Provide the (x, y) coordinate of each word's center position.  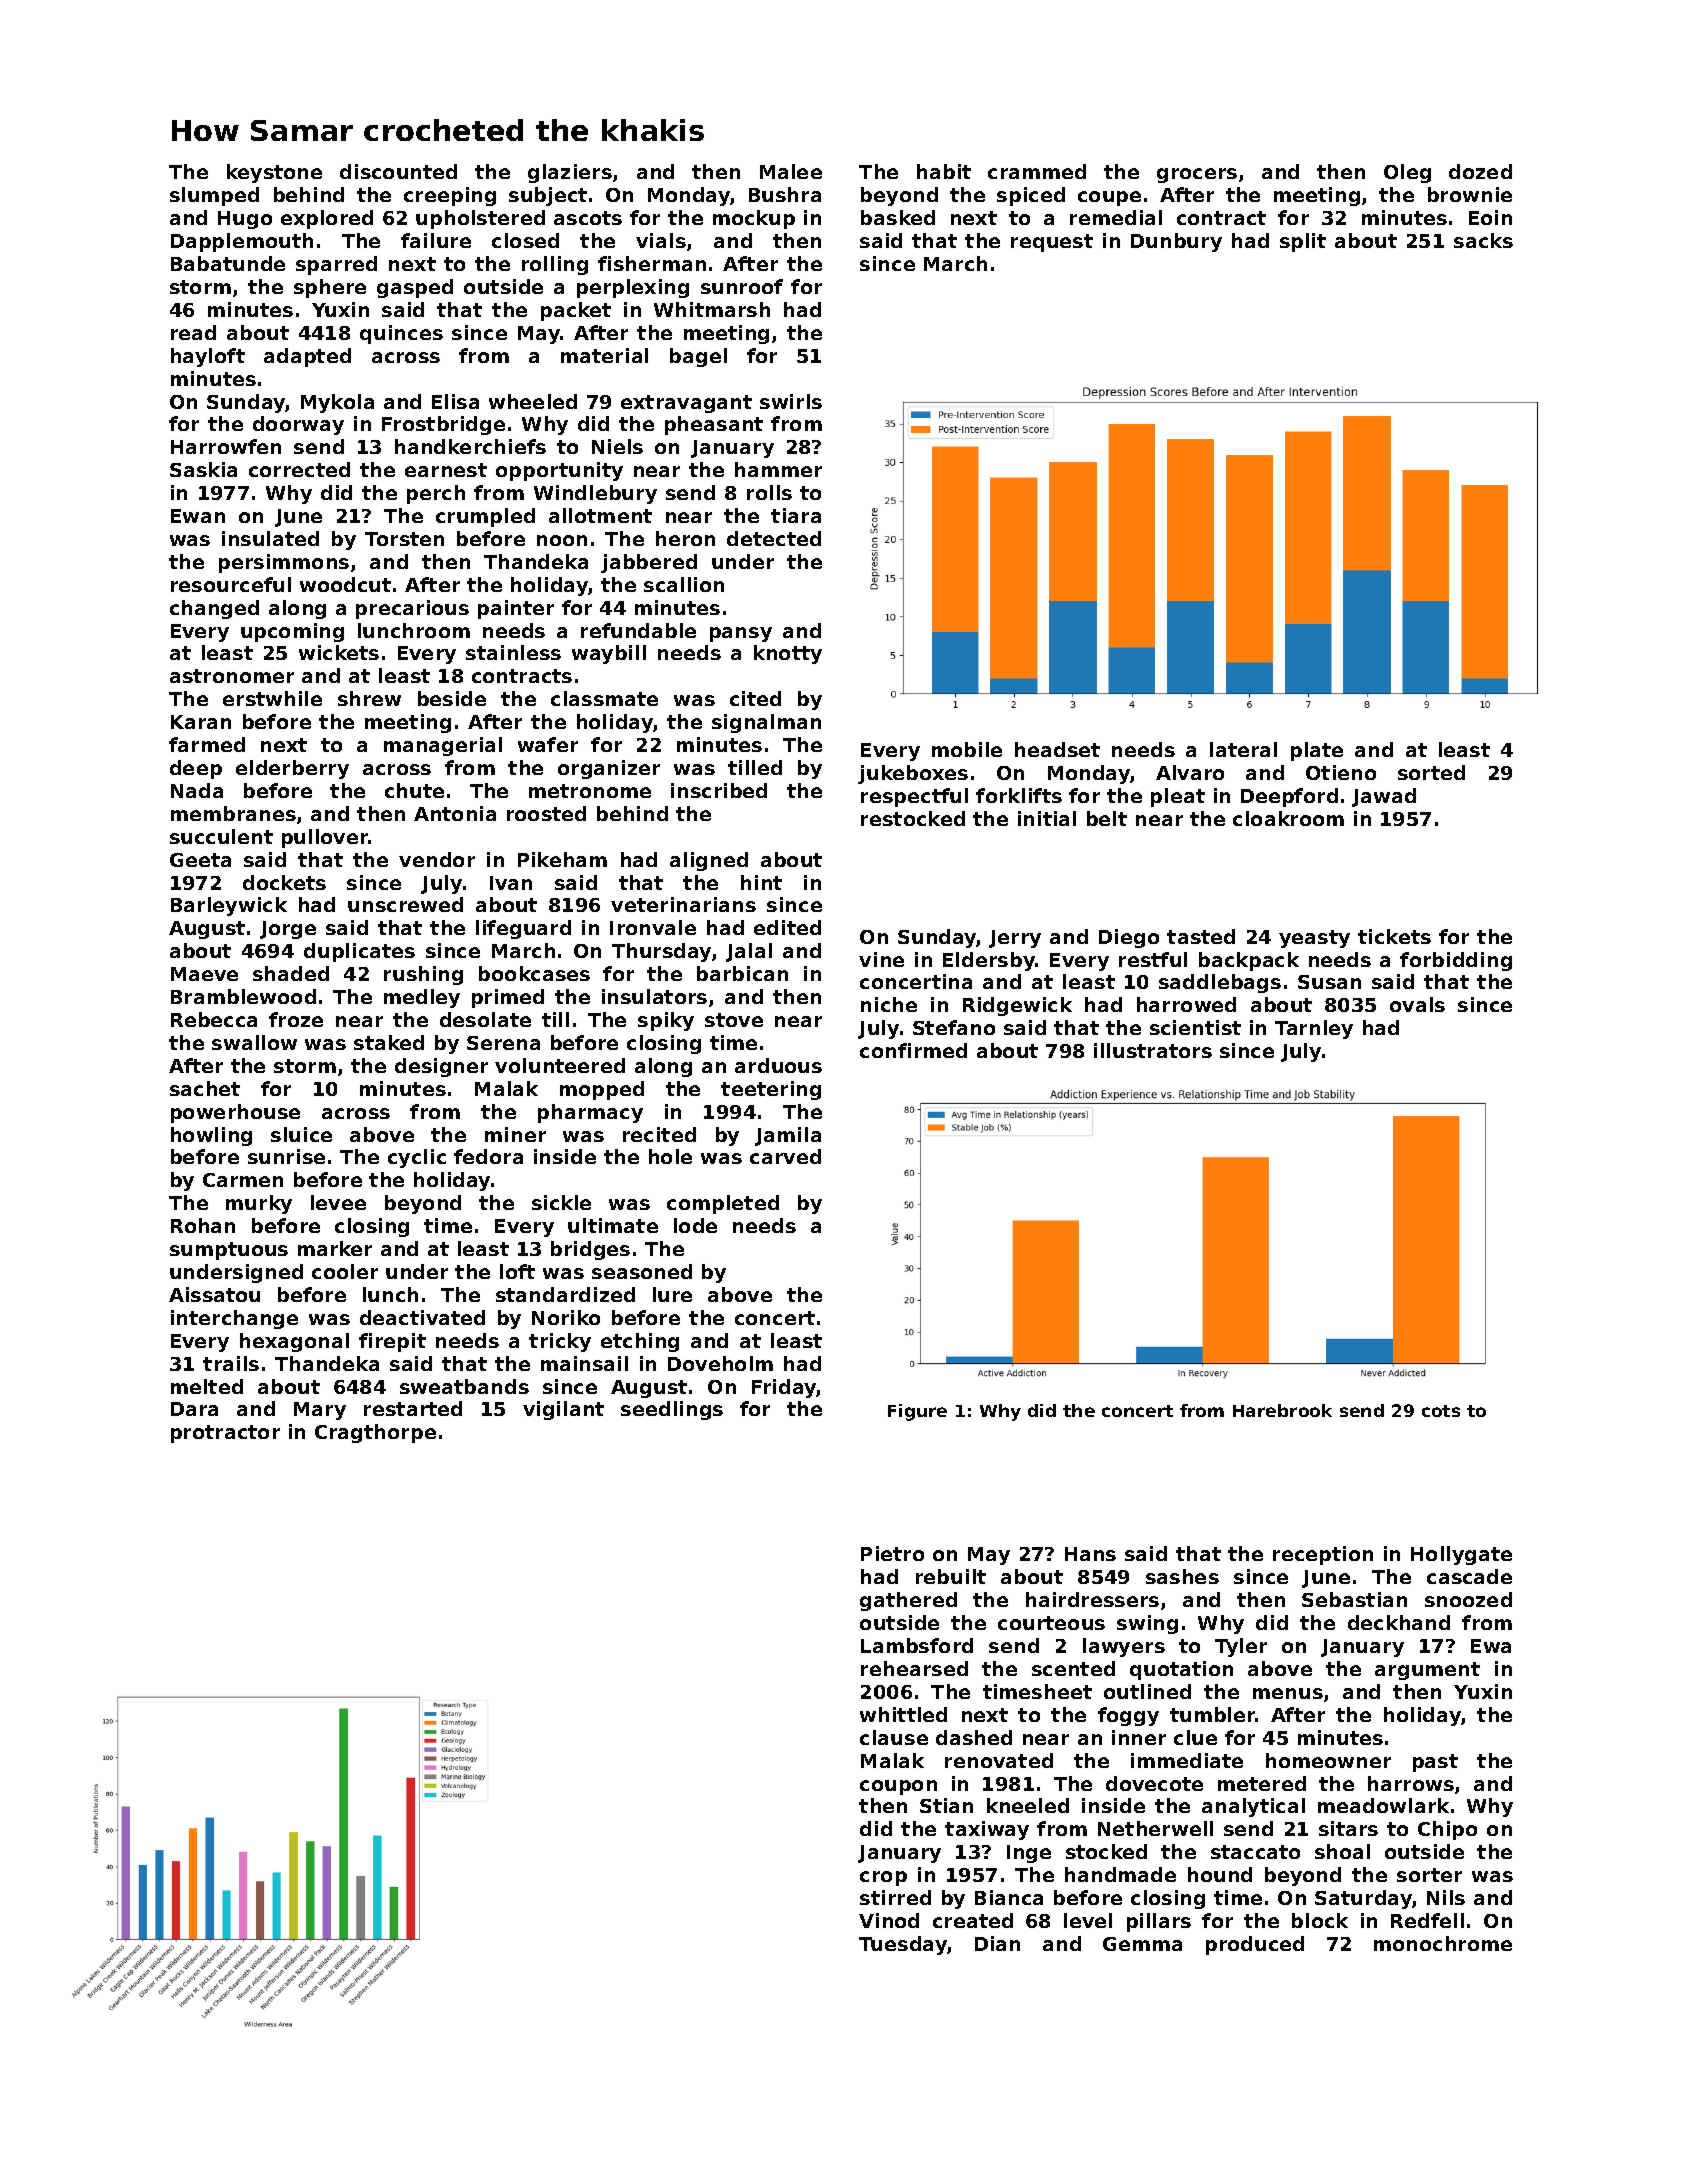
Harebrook (1282, 1410)
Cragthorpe (375, 1433)
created (973, 1920)
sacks (1483, 240)
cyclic (417, 1158)
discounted (398, 171)
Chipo (1447, 1830)
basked (898, 217)
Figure (917, 1412)
